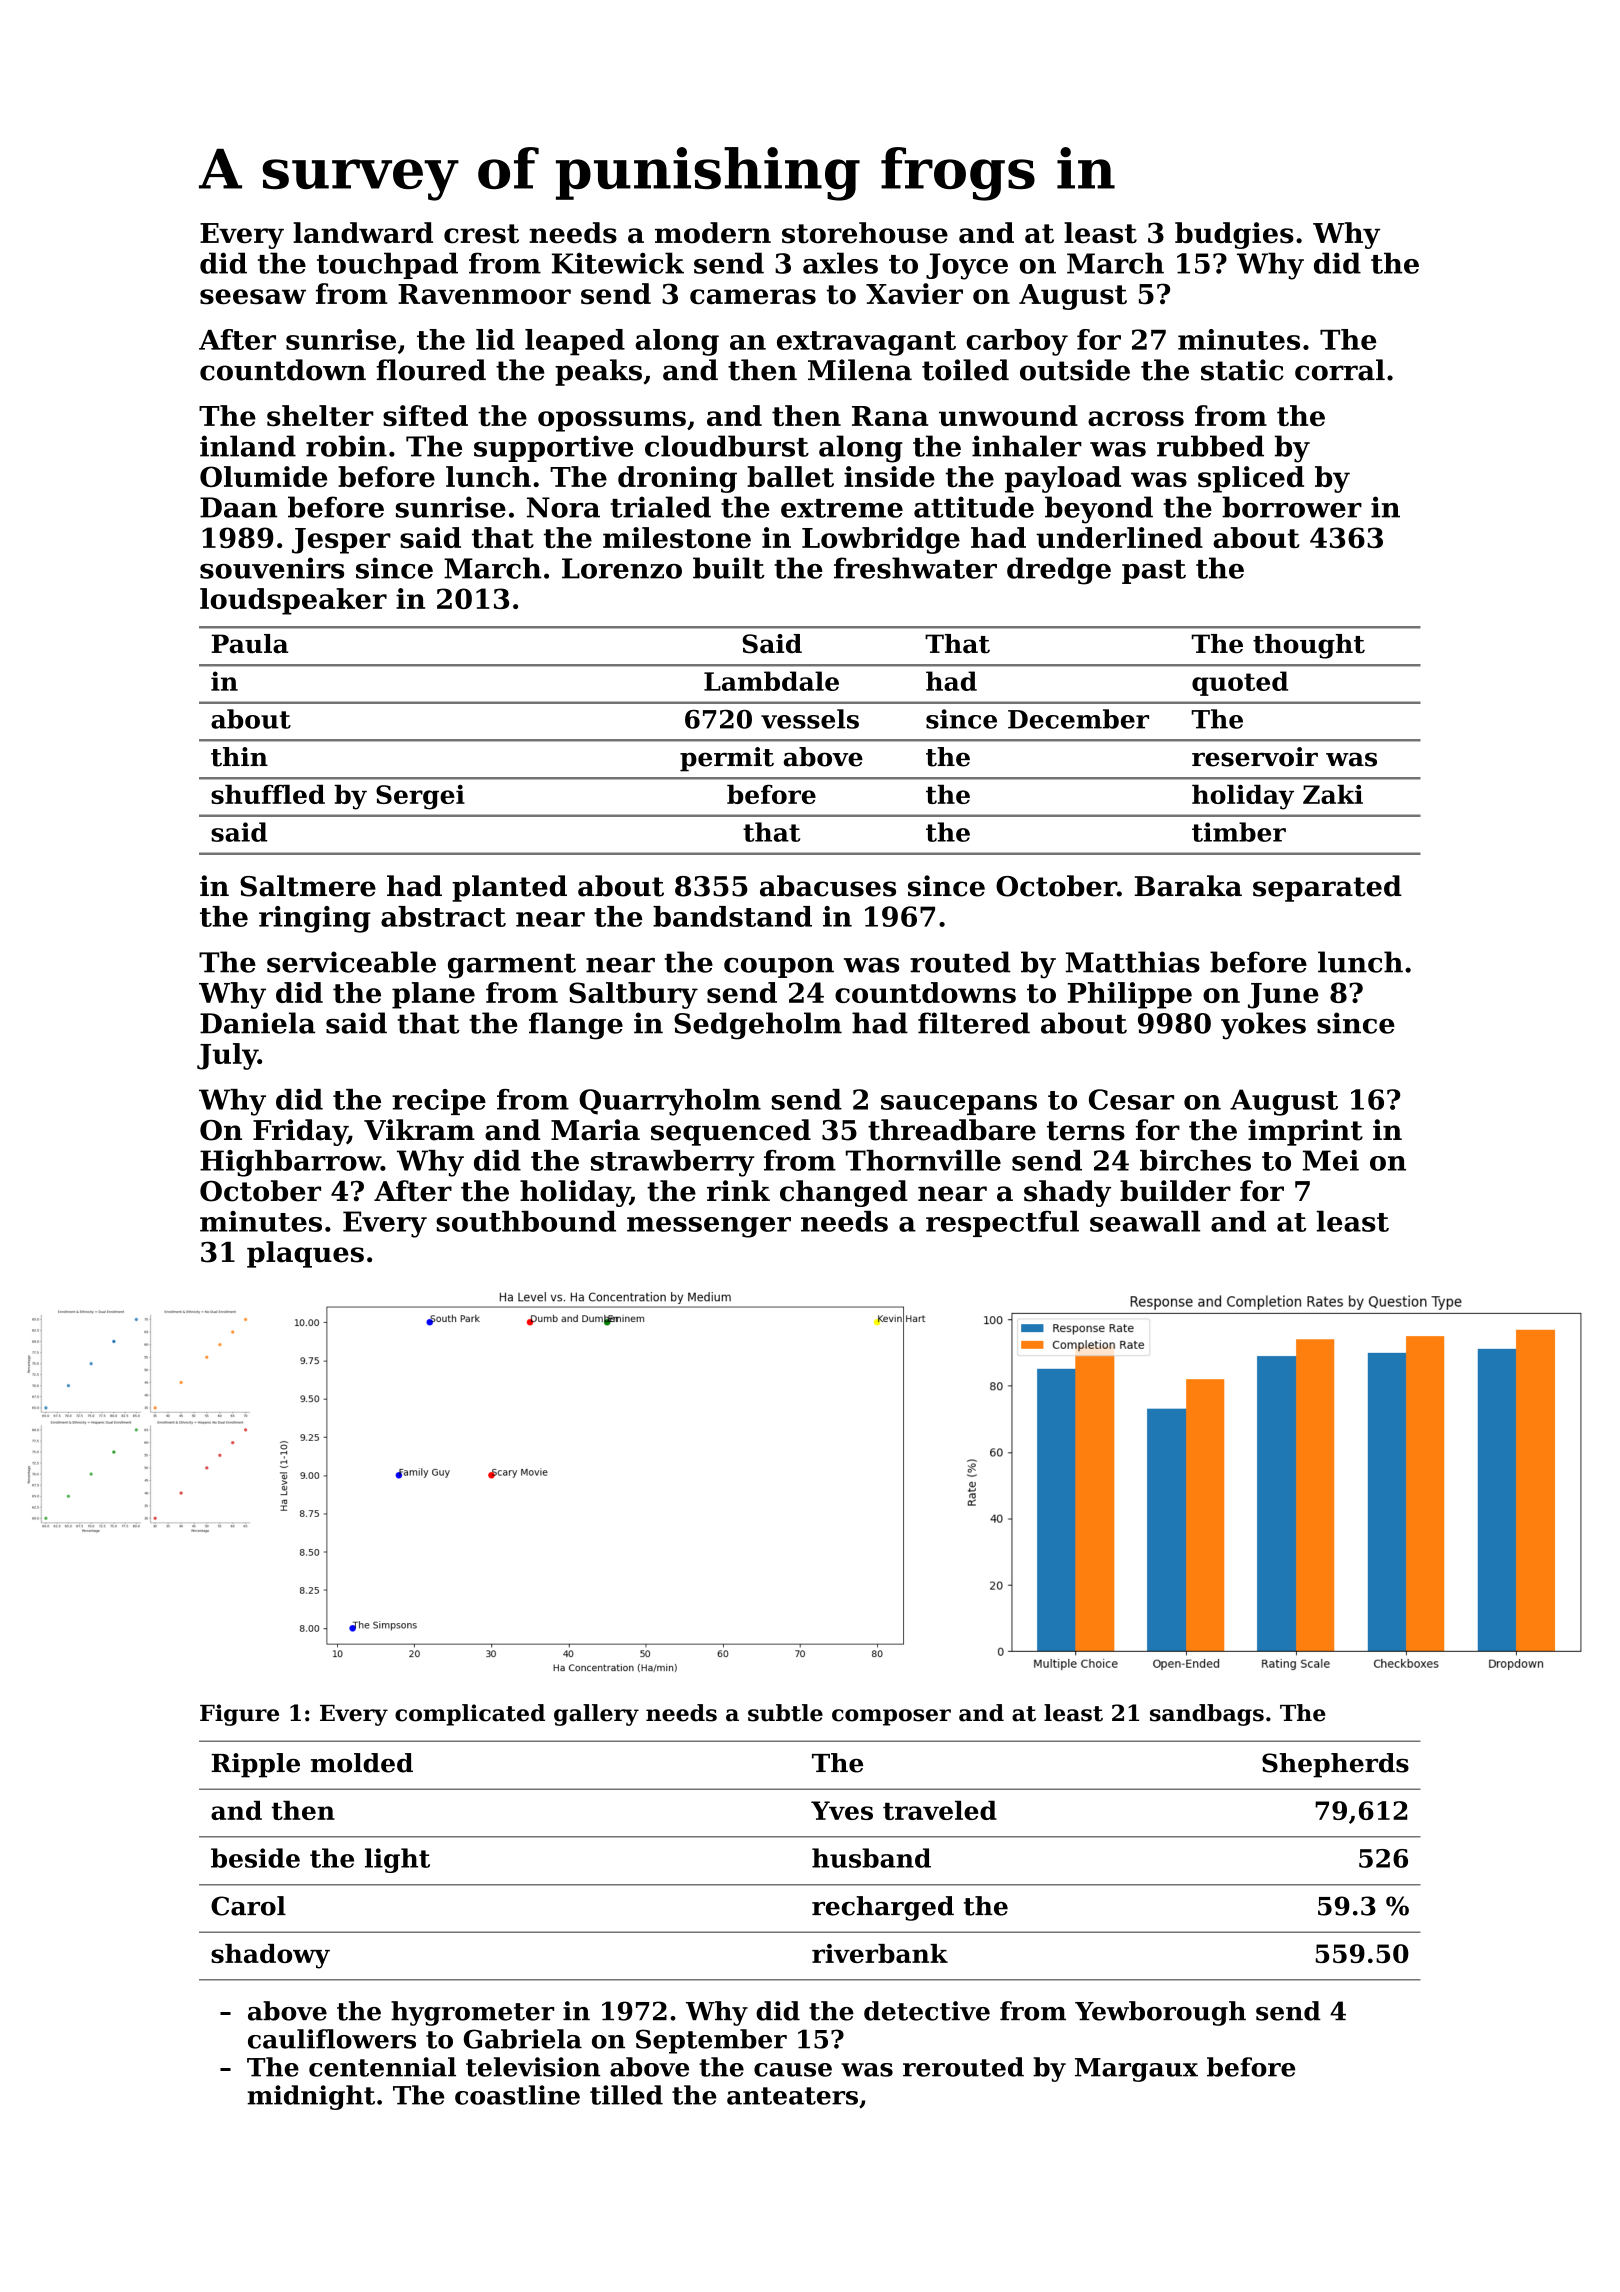 This screenshot has height=2292, width=1620. What do you see at coordinates (1240, 683) in the screenshot?
I see `quoted` at bounding box center [1240, 683].
